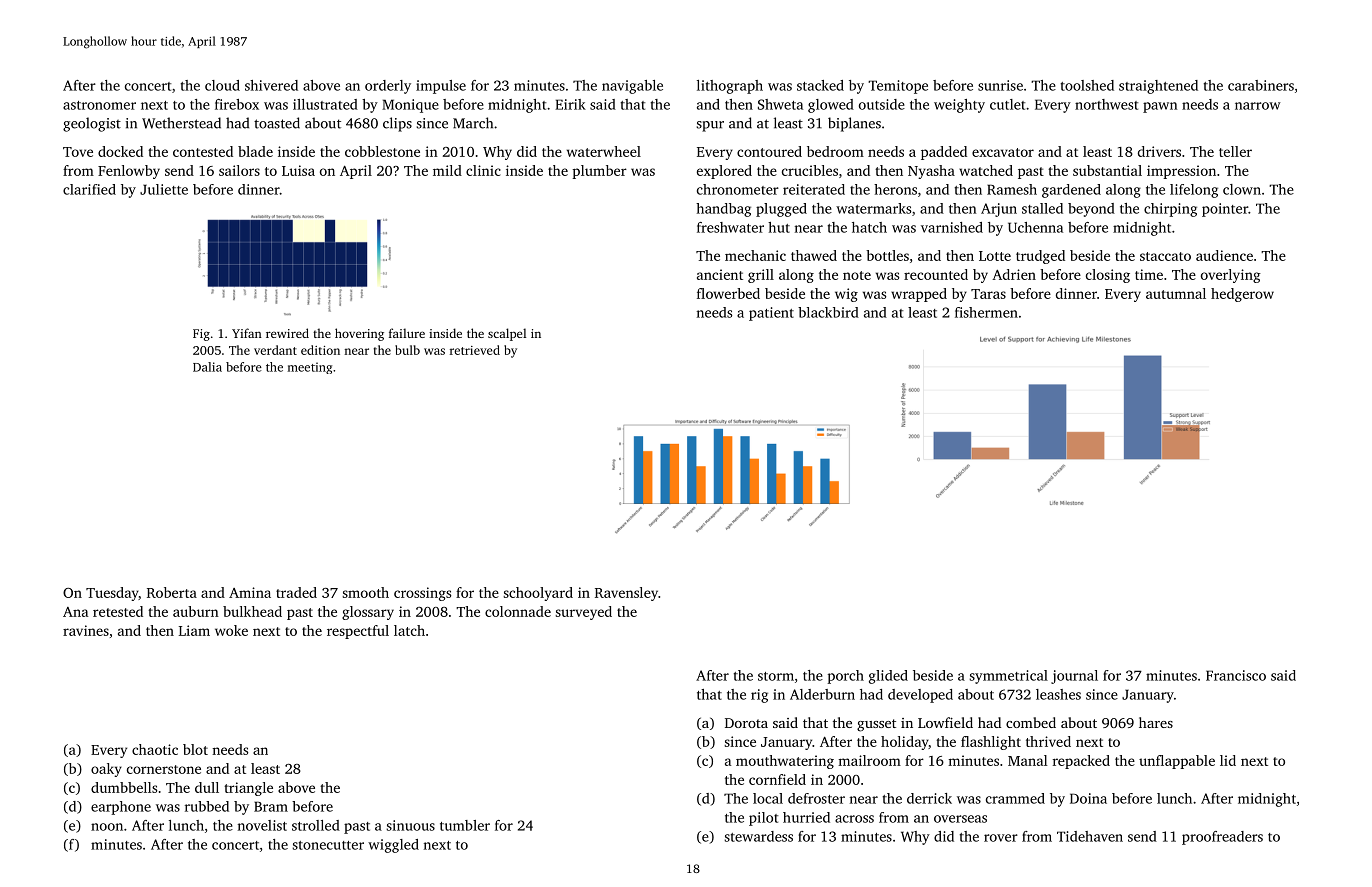 The width and height of the page is (1372, 887). What do you see at coordinates (1231, 276) in the page?
I see `overlying` at bounding box center [1231, 276].
